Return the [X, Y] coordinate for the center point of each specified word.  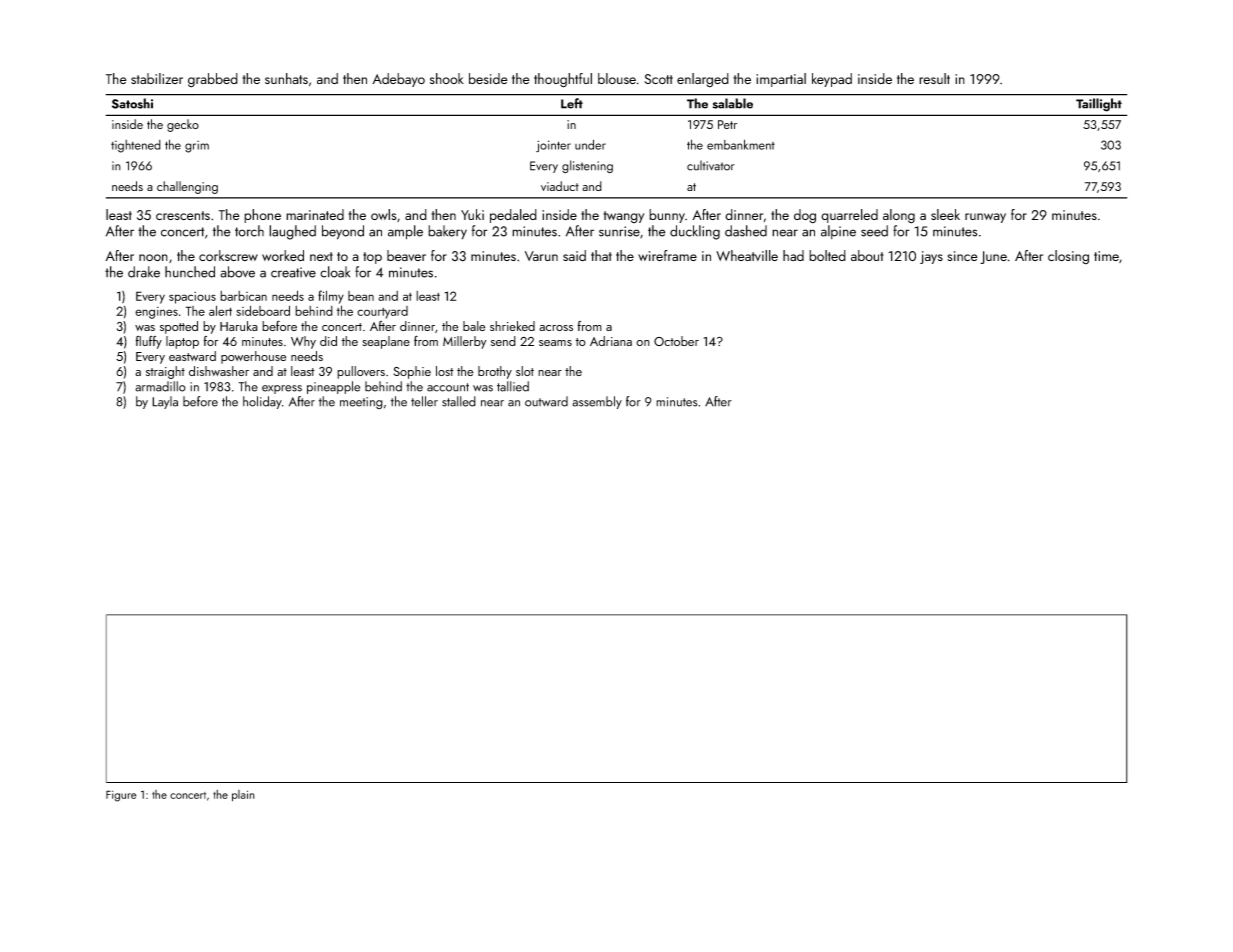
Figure [121, 796]
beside [488, 78]
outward [546, 401]
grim [197, 146]
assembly [597, 402]
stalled [459, 401]
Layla [165, 402]
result [934, 78]
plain [243, 796]
